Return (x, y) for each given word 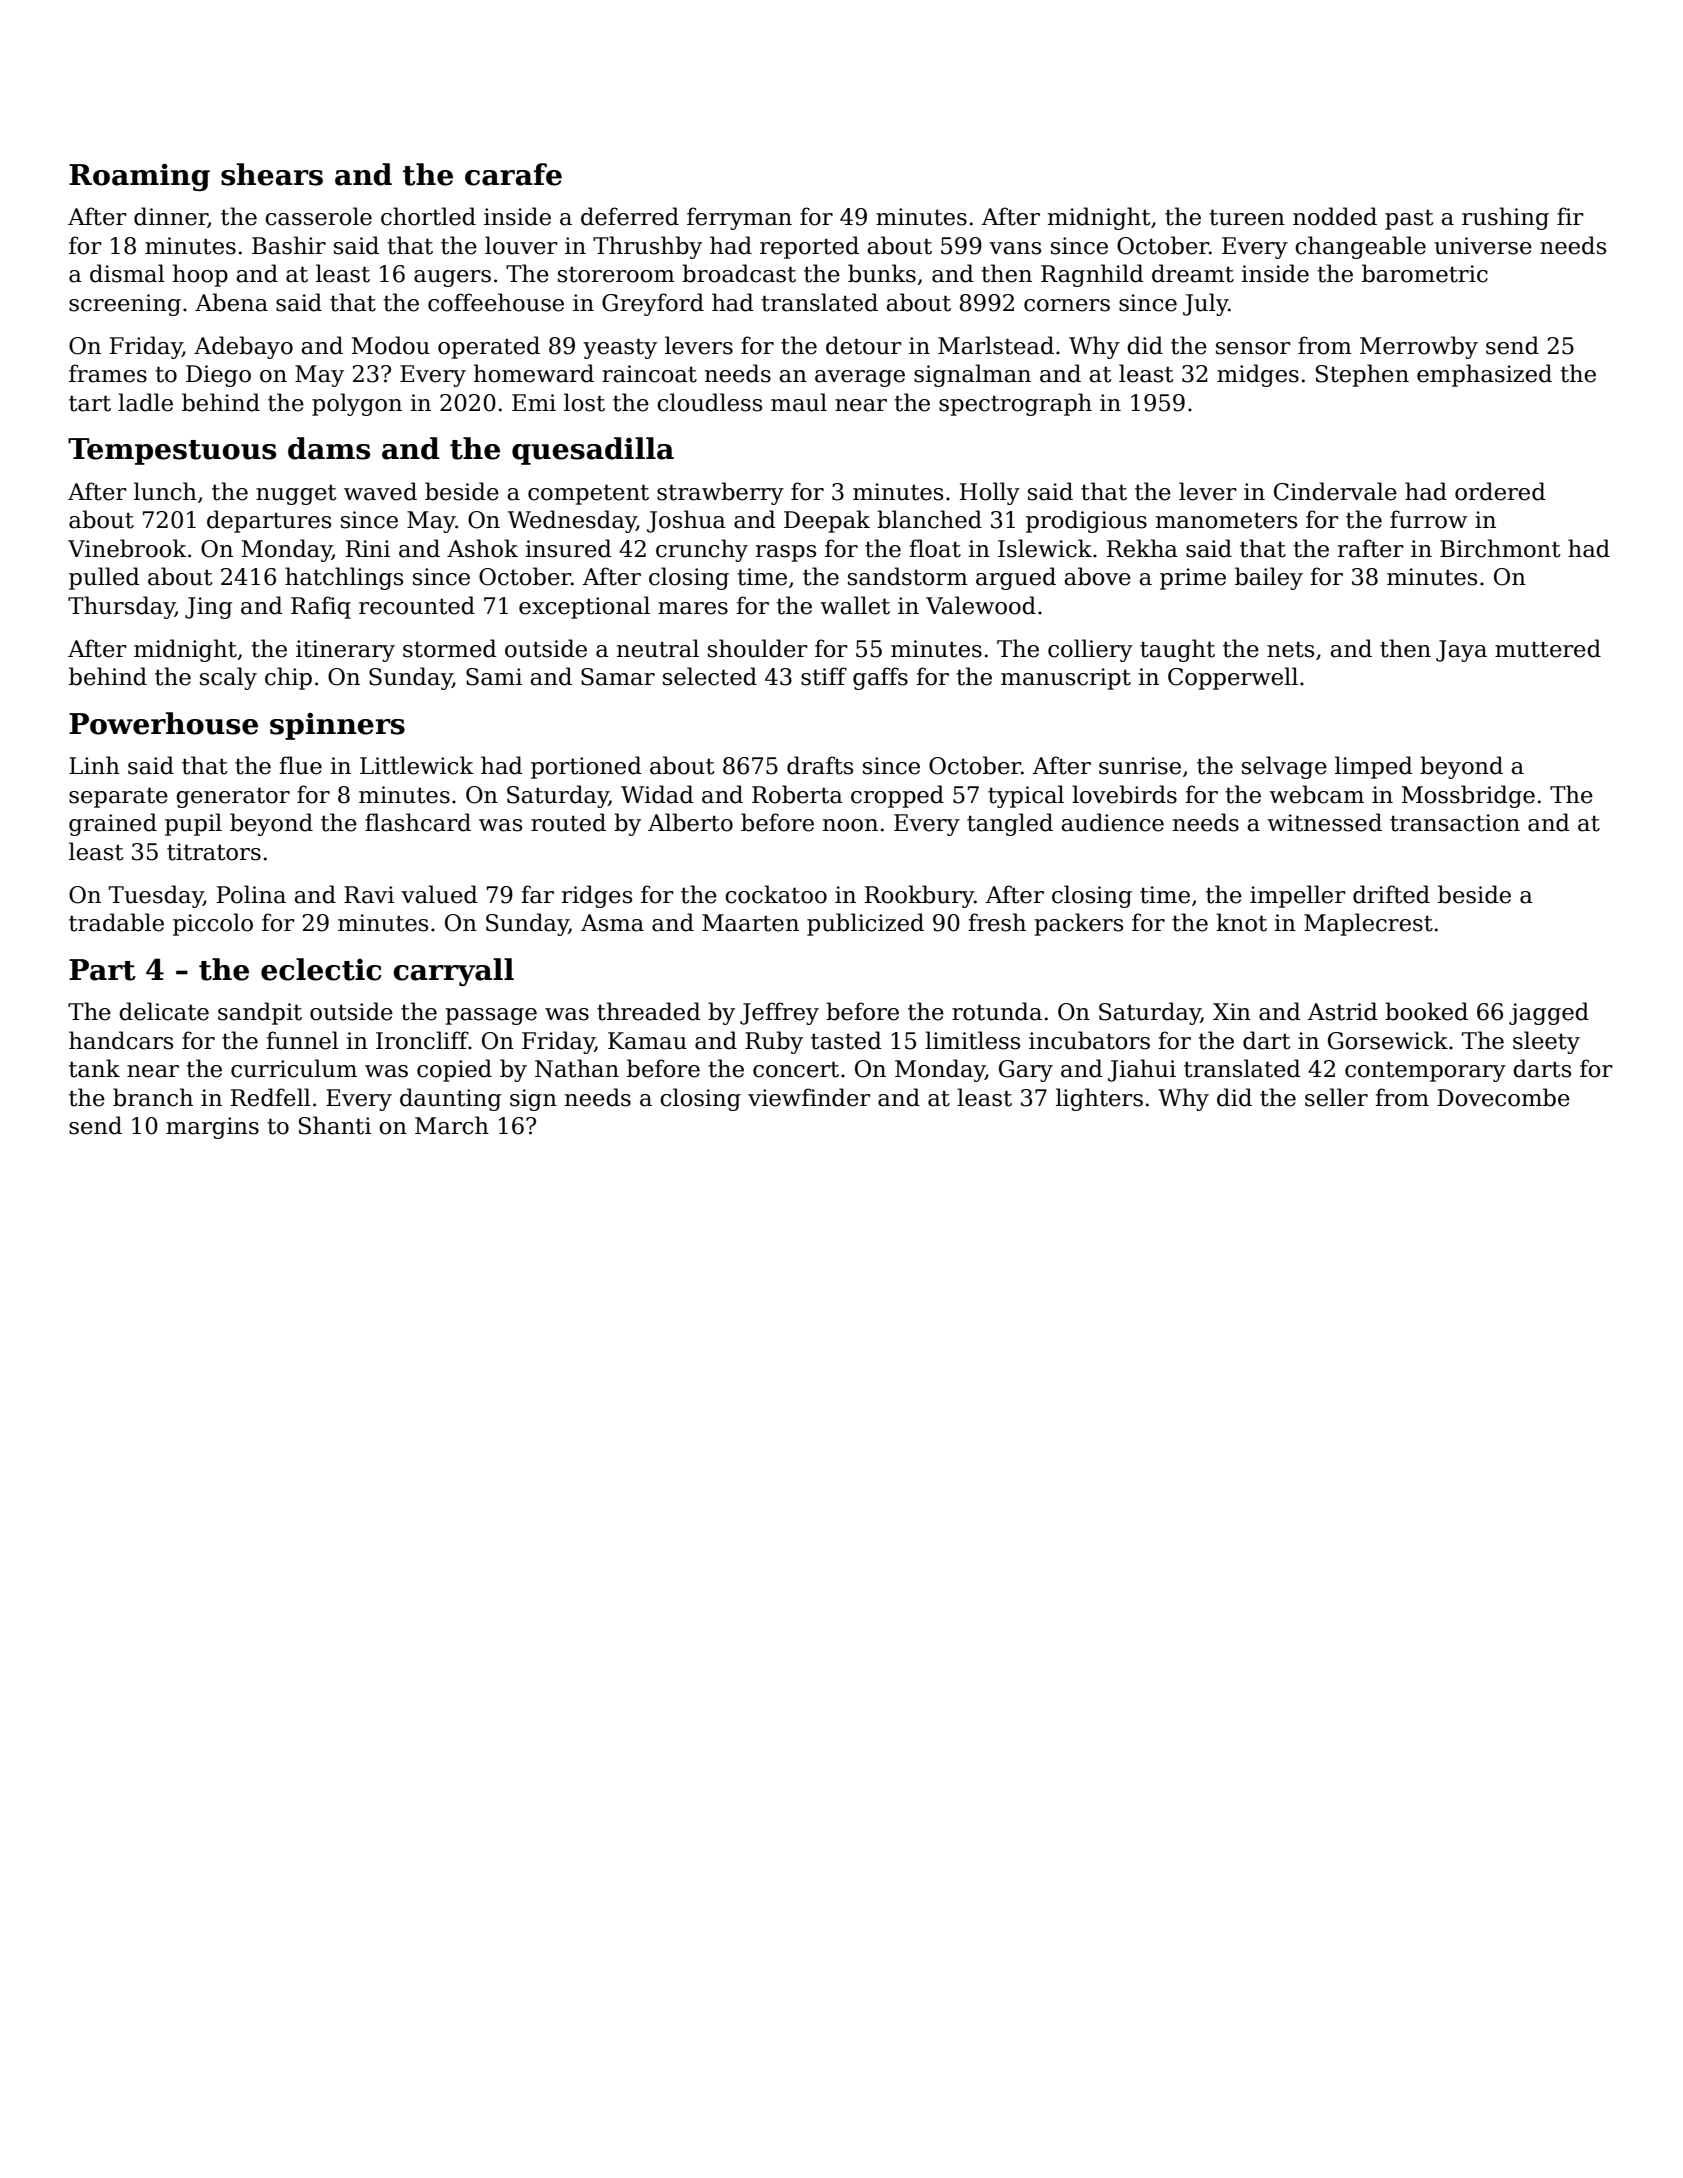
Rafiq (321, 607)
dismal (127, 273)
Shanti (335, 1125)
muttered (1548, 648)
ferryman (739, 218)
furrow (1428, 519)
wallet (855, 605)
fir (1570, 216)
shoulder (758, 648)
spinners (337, 726)
